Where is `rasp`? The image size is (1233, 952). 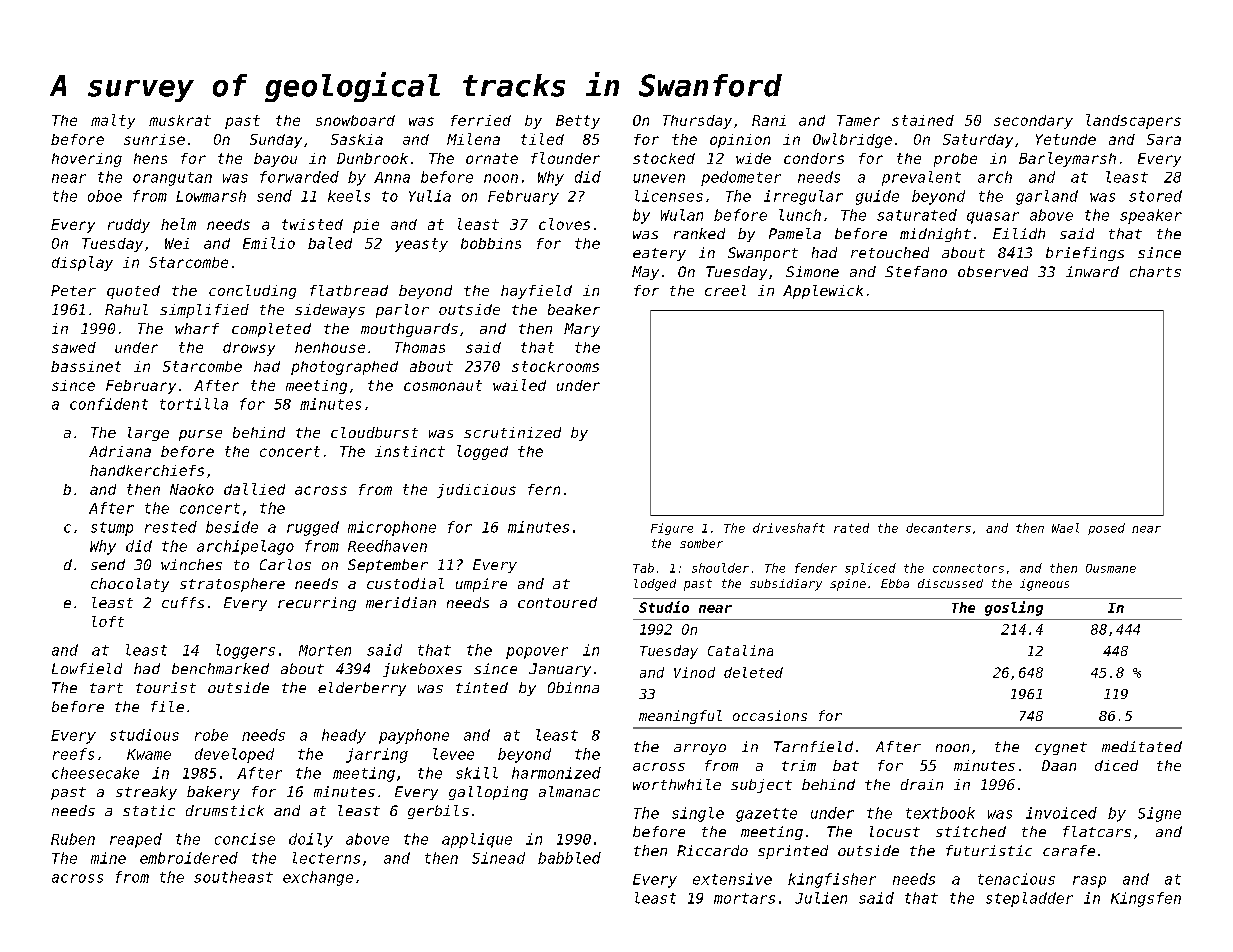 rasp is located at coordinates (1089, 882).
